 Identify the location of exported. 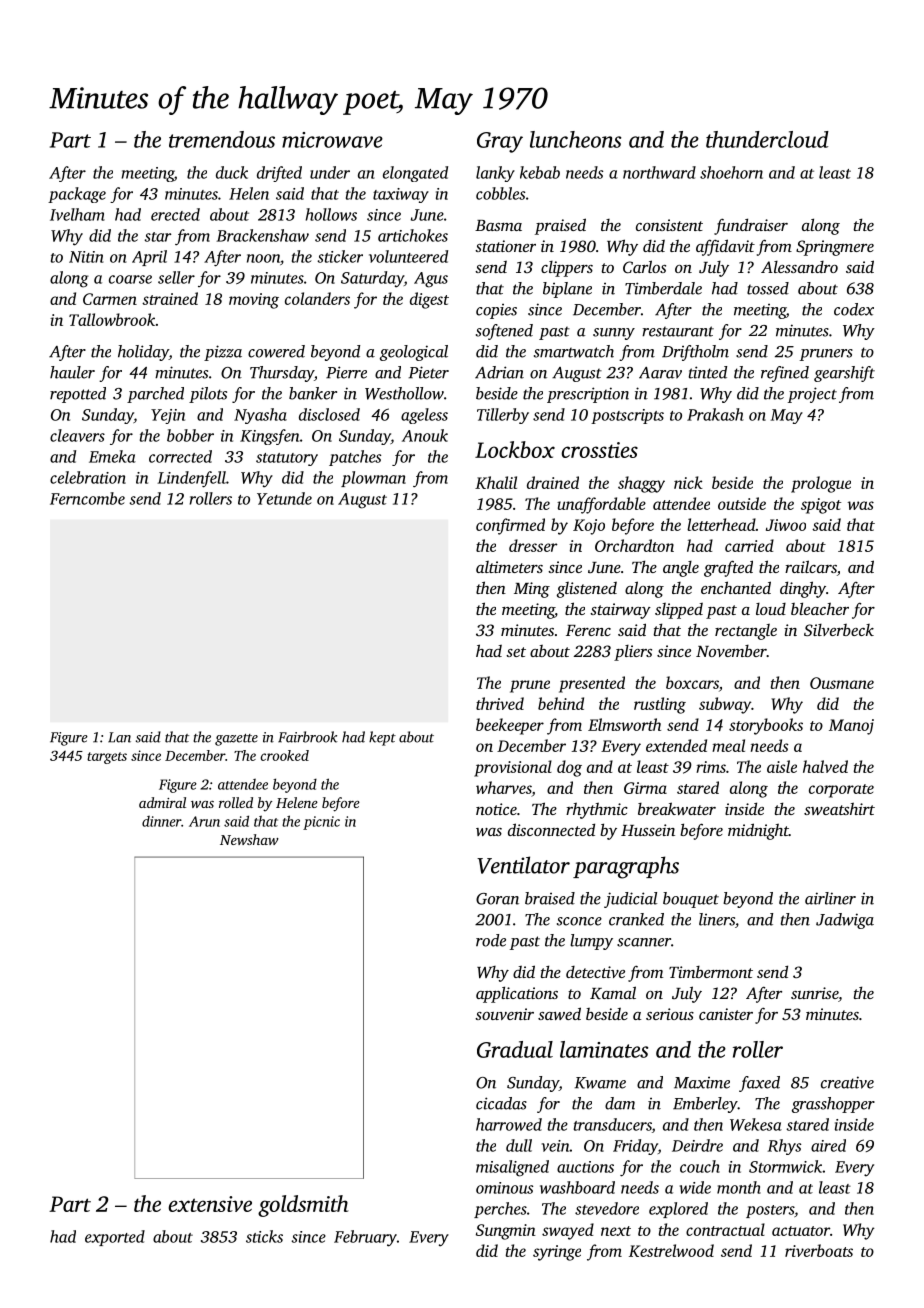
(115, 1238).
